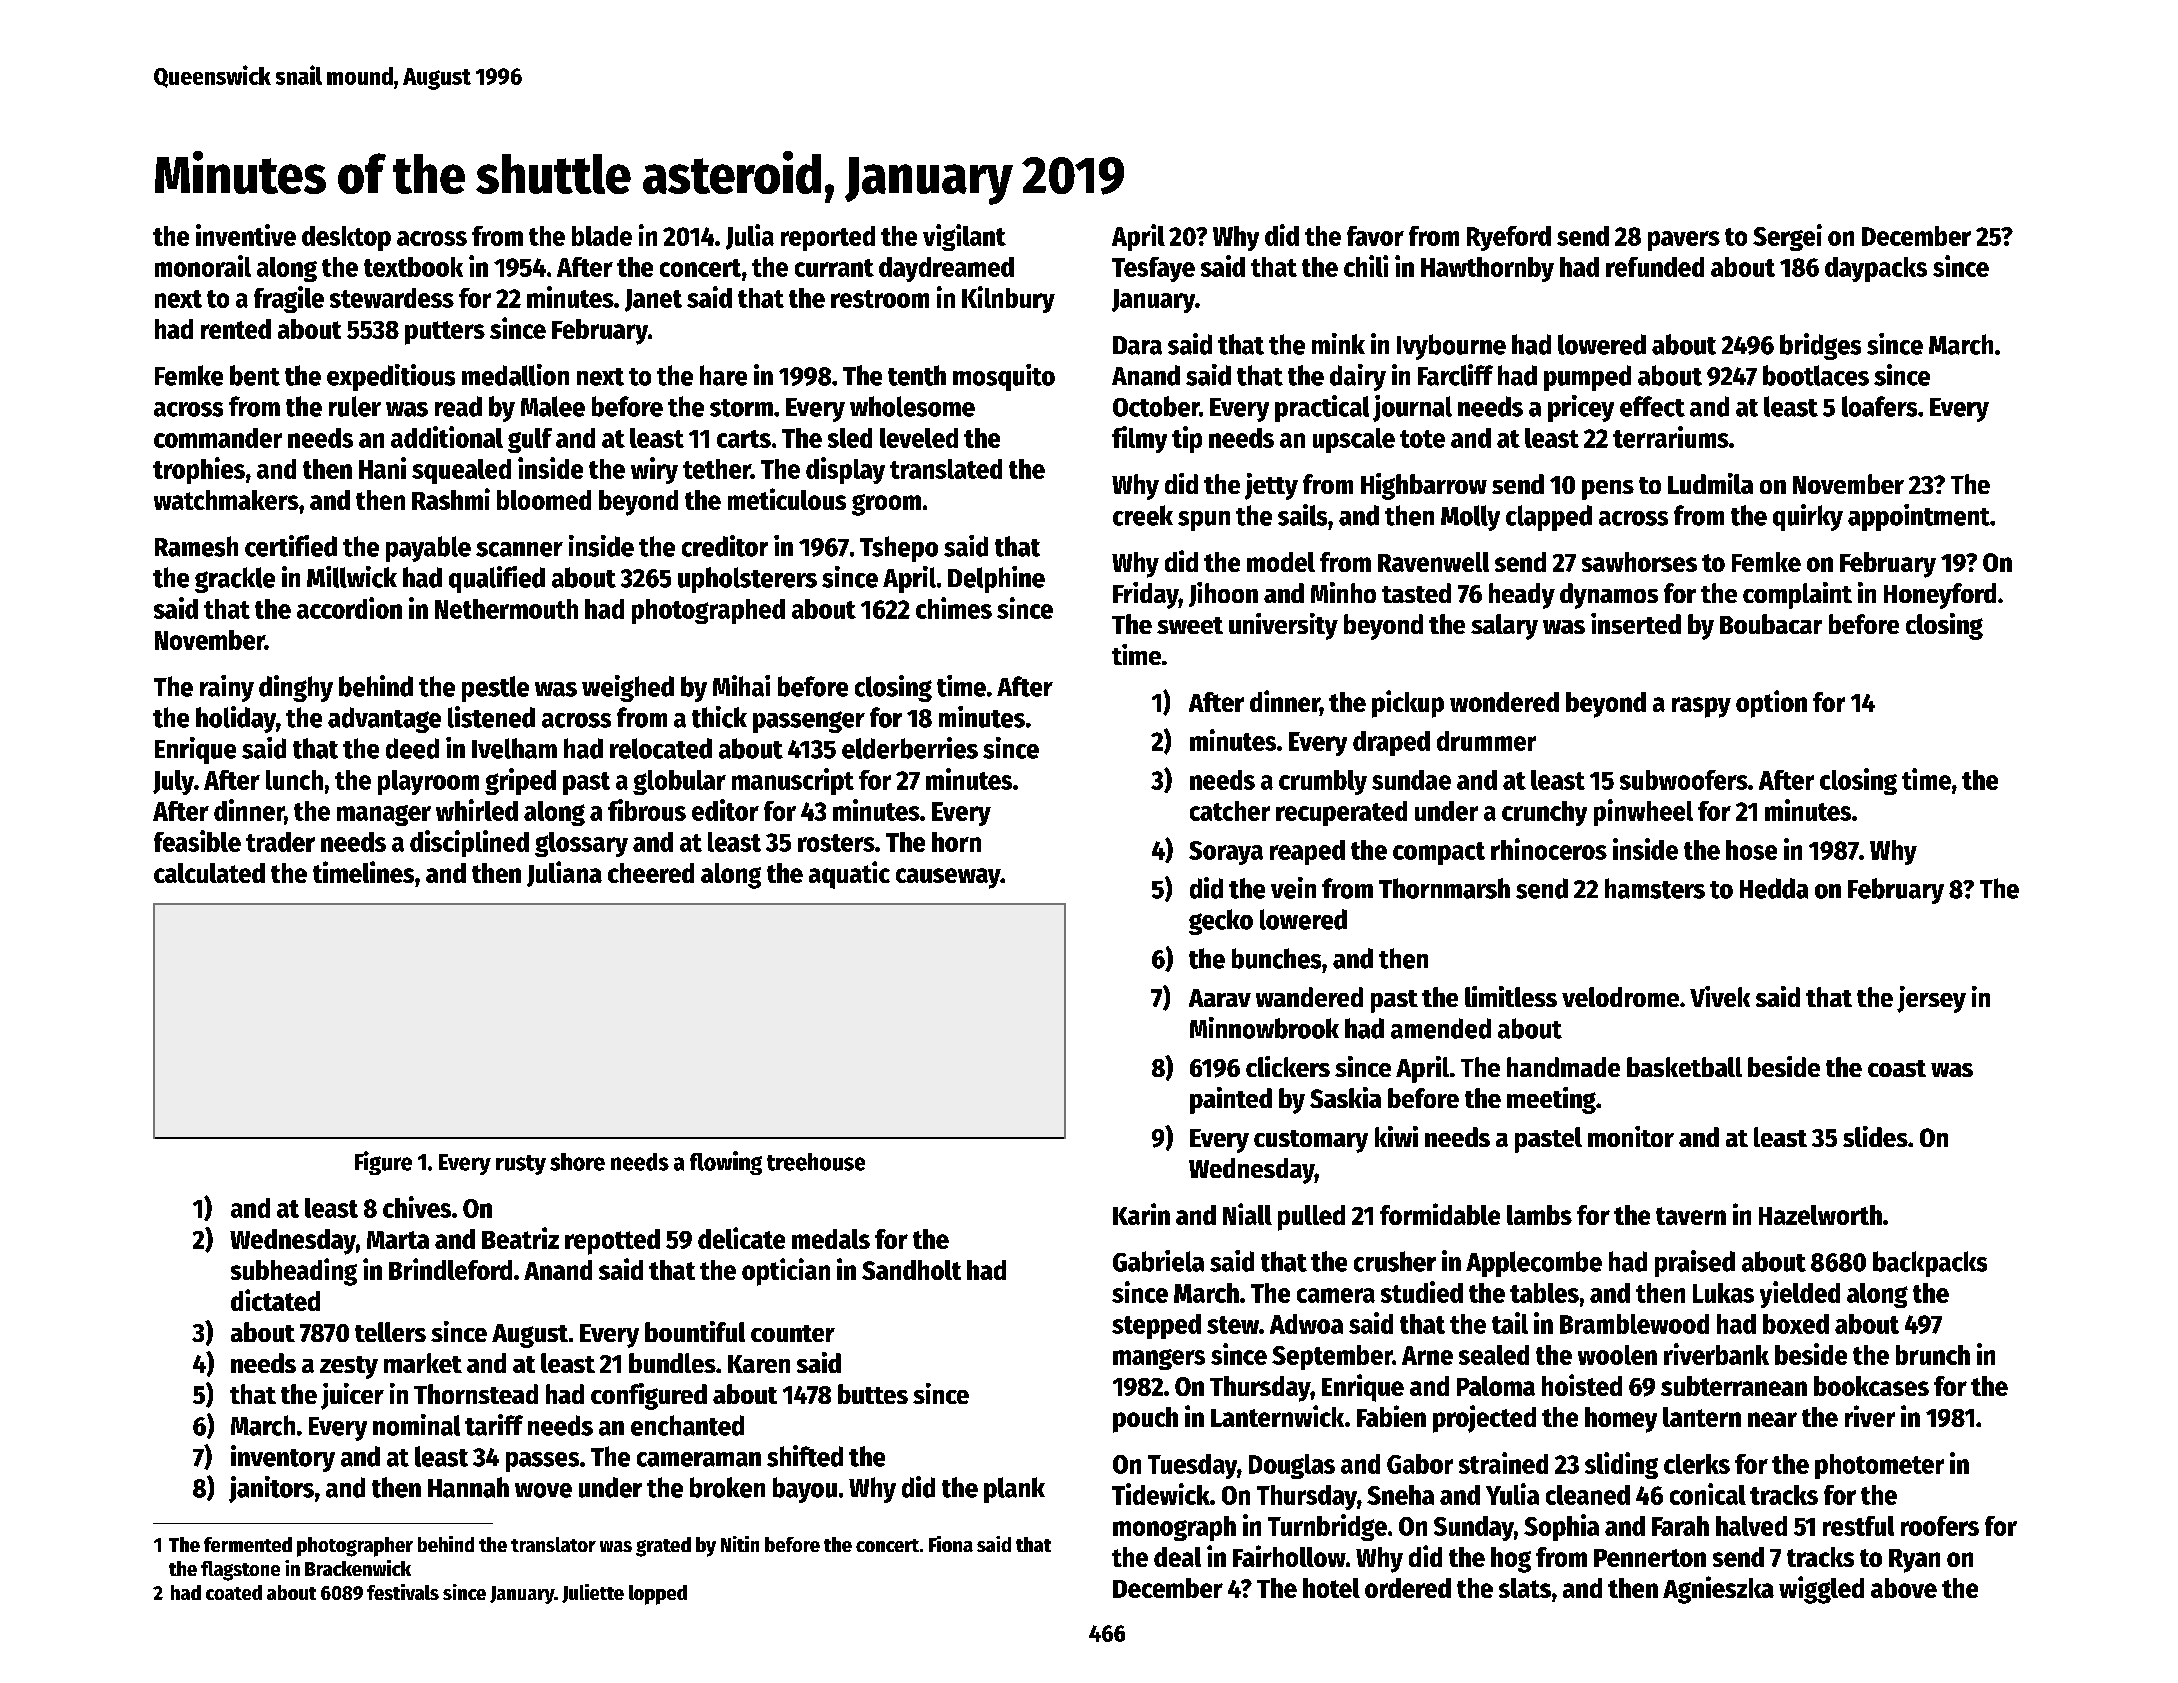 Image resolution: width=2178 pixels, height=1683 pixels. What do you see at coordinates (1771, 704) in the screenshot?
I see `option` at bounding box center [1771, 704].
